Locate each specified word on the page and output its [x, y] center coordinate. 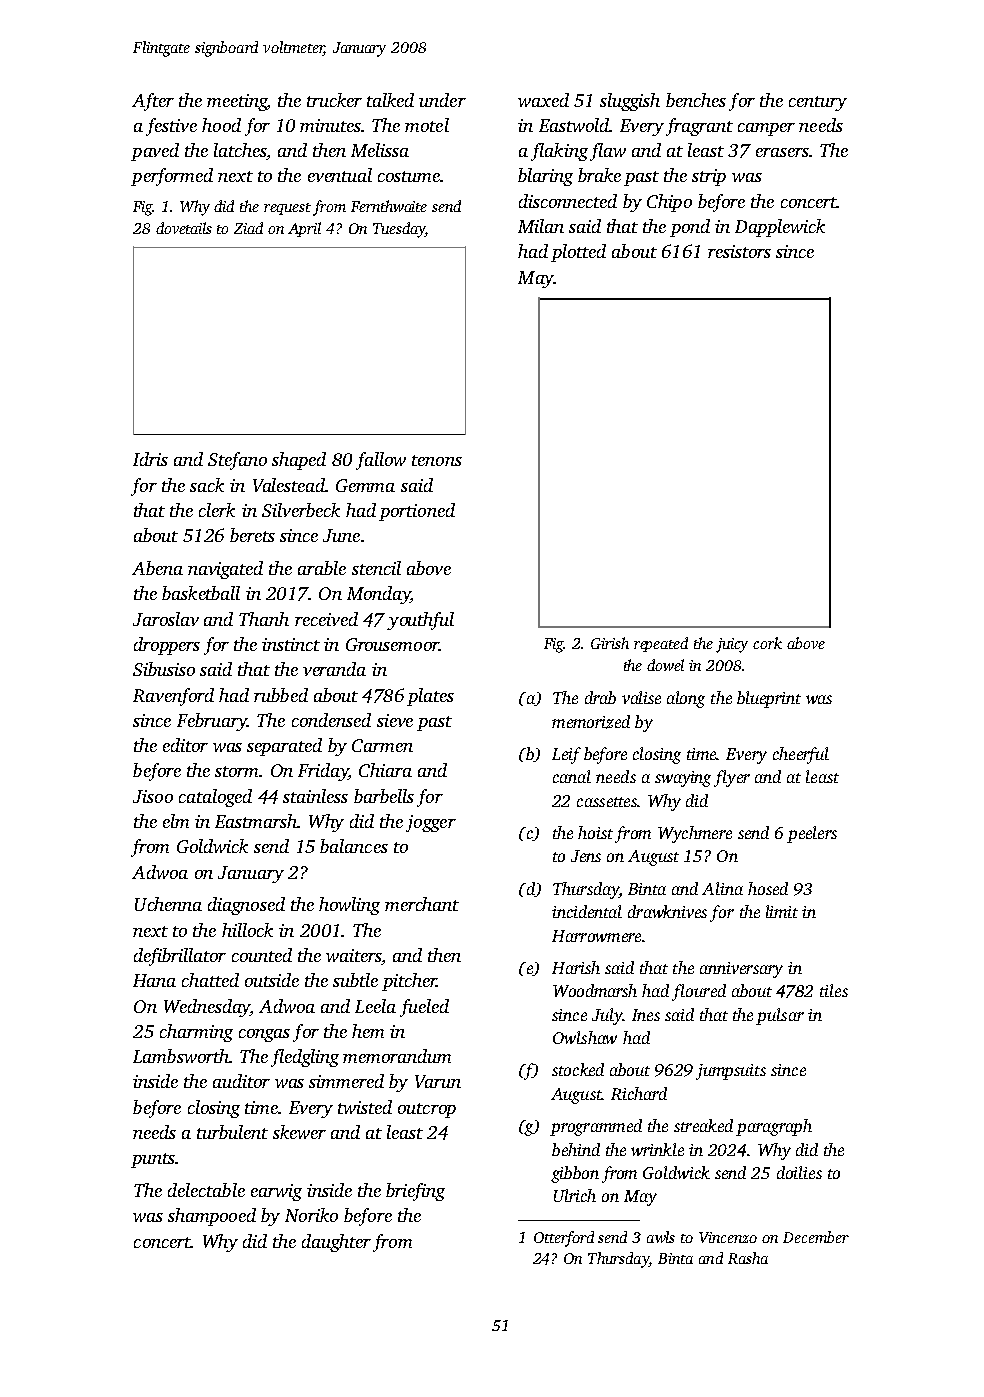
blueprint [769, 699]
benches [696, 100]
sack [207, 485]
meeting [237, 102]
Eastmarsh [256, 821]
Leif [566, 755]
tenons [437, 460]
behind [576, 1149]
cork [767, 643]
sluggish [630, 102]
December [816, 1237]
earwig [276, 1192]
